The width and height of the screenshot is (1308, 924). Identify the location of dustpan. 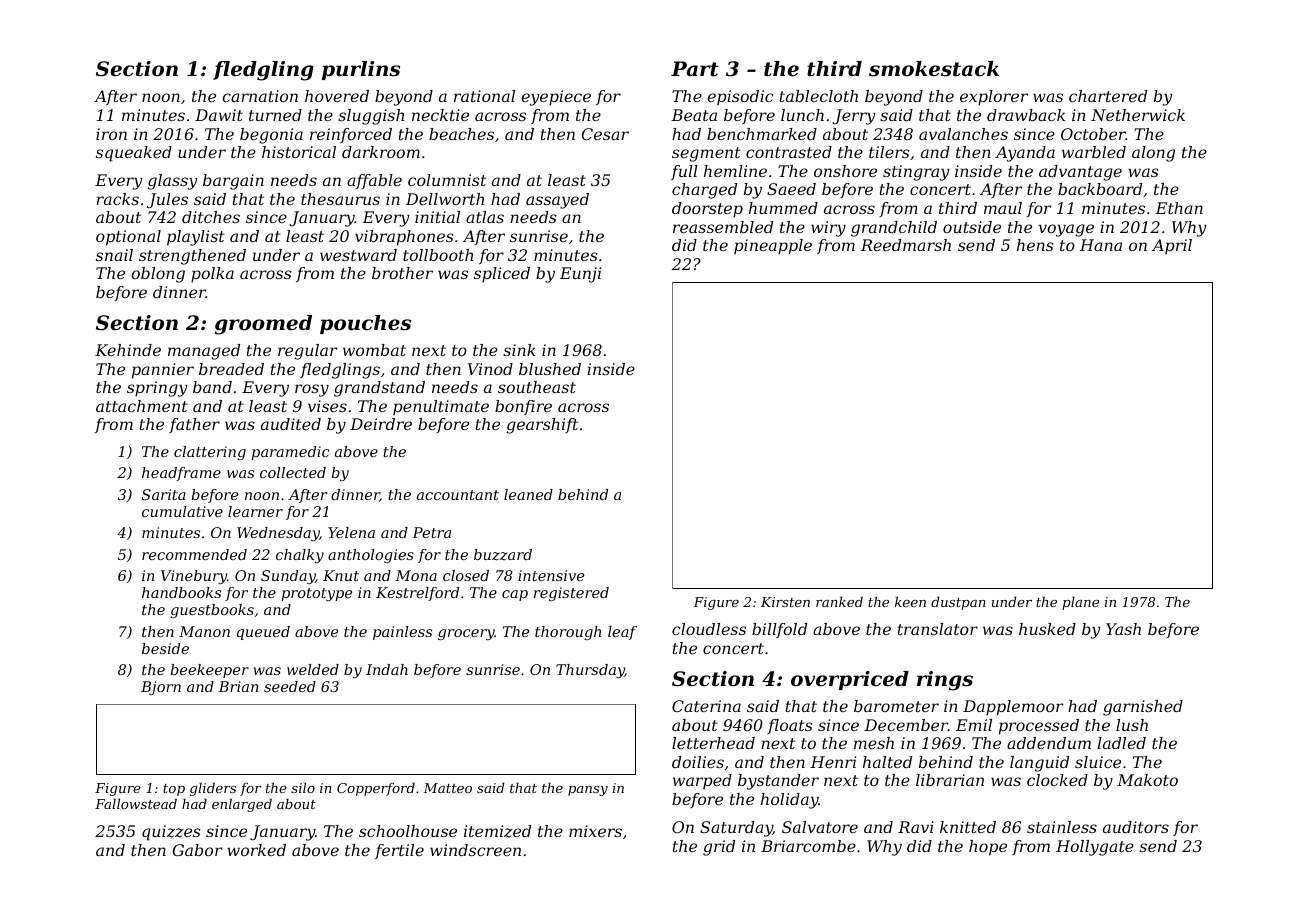
(958, 603).
